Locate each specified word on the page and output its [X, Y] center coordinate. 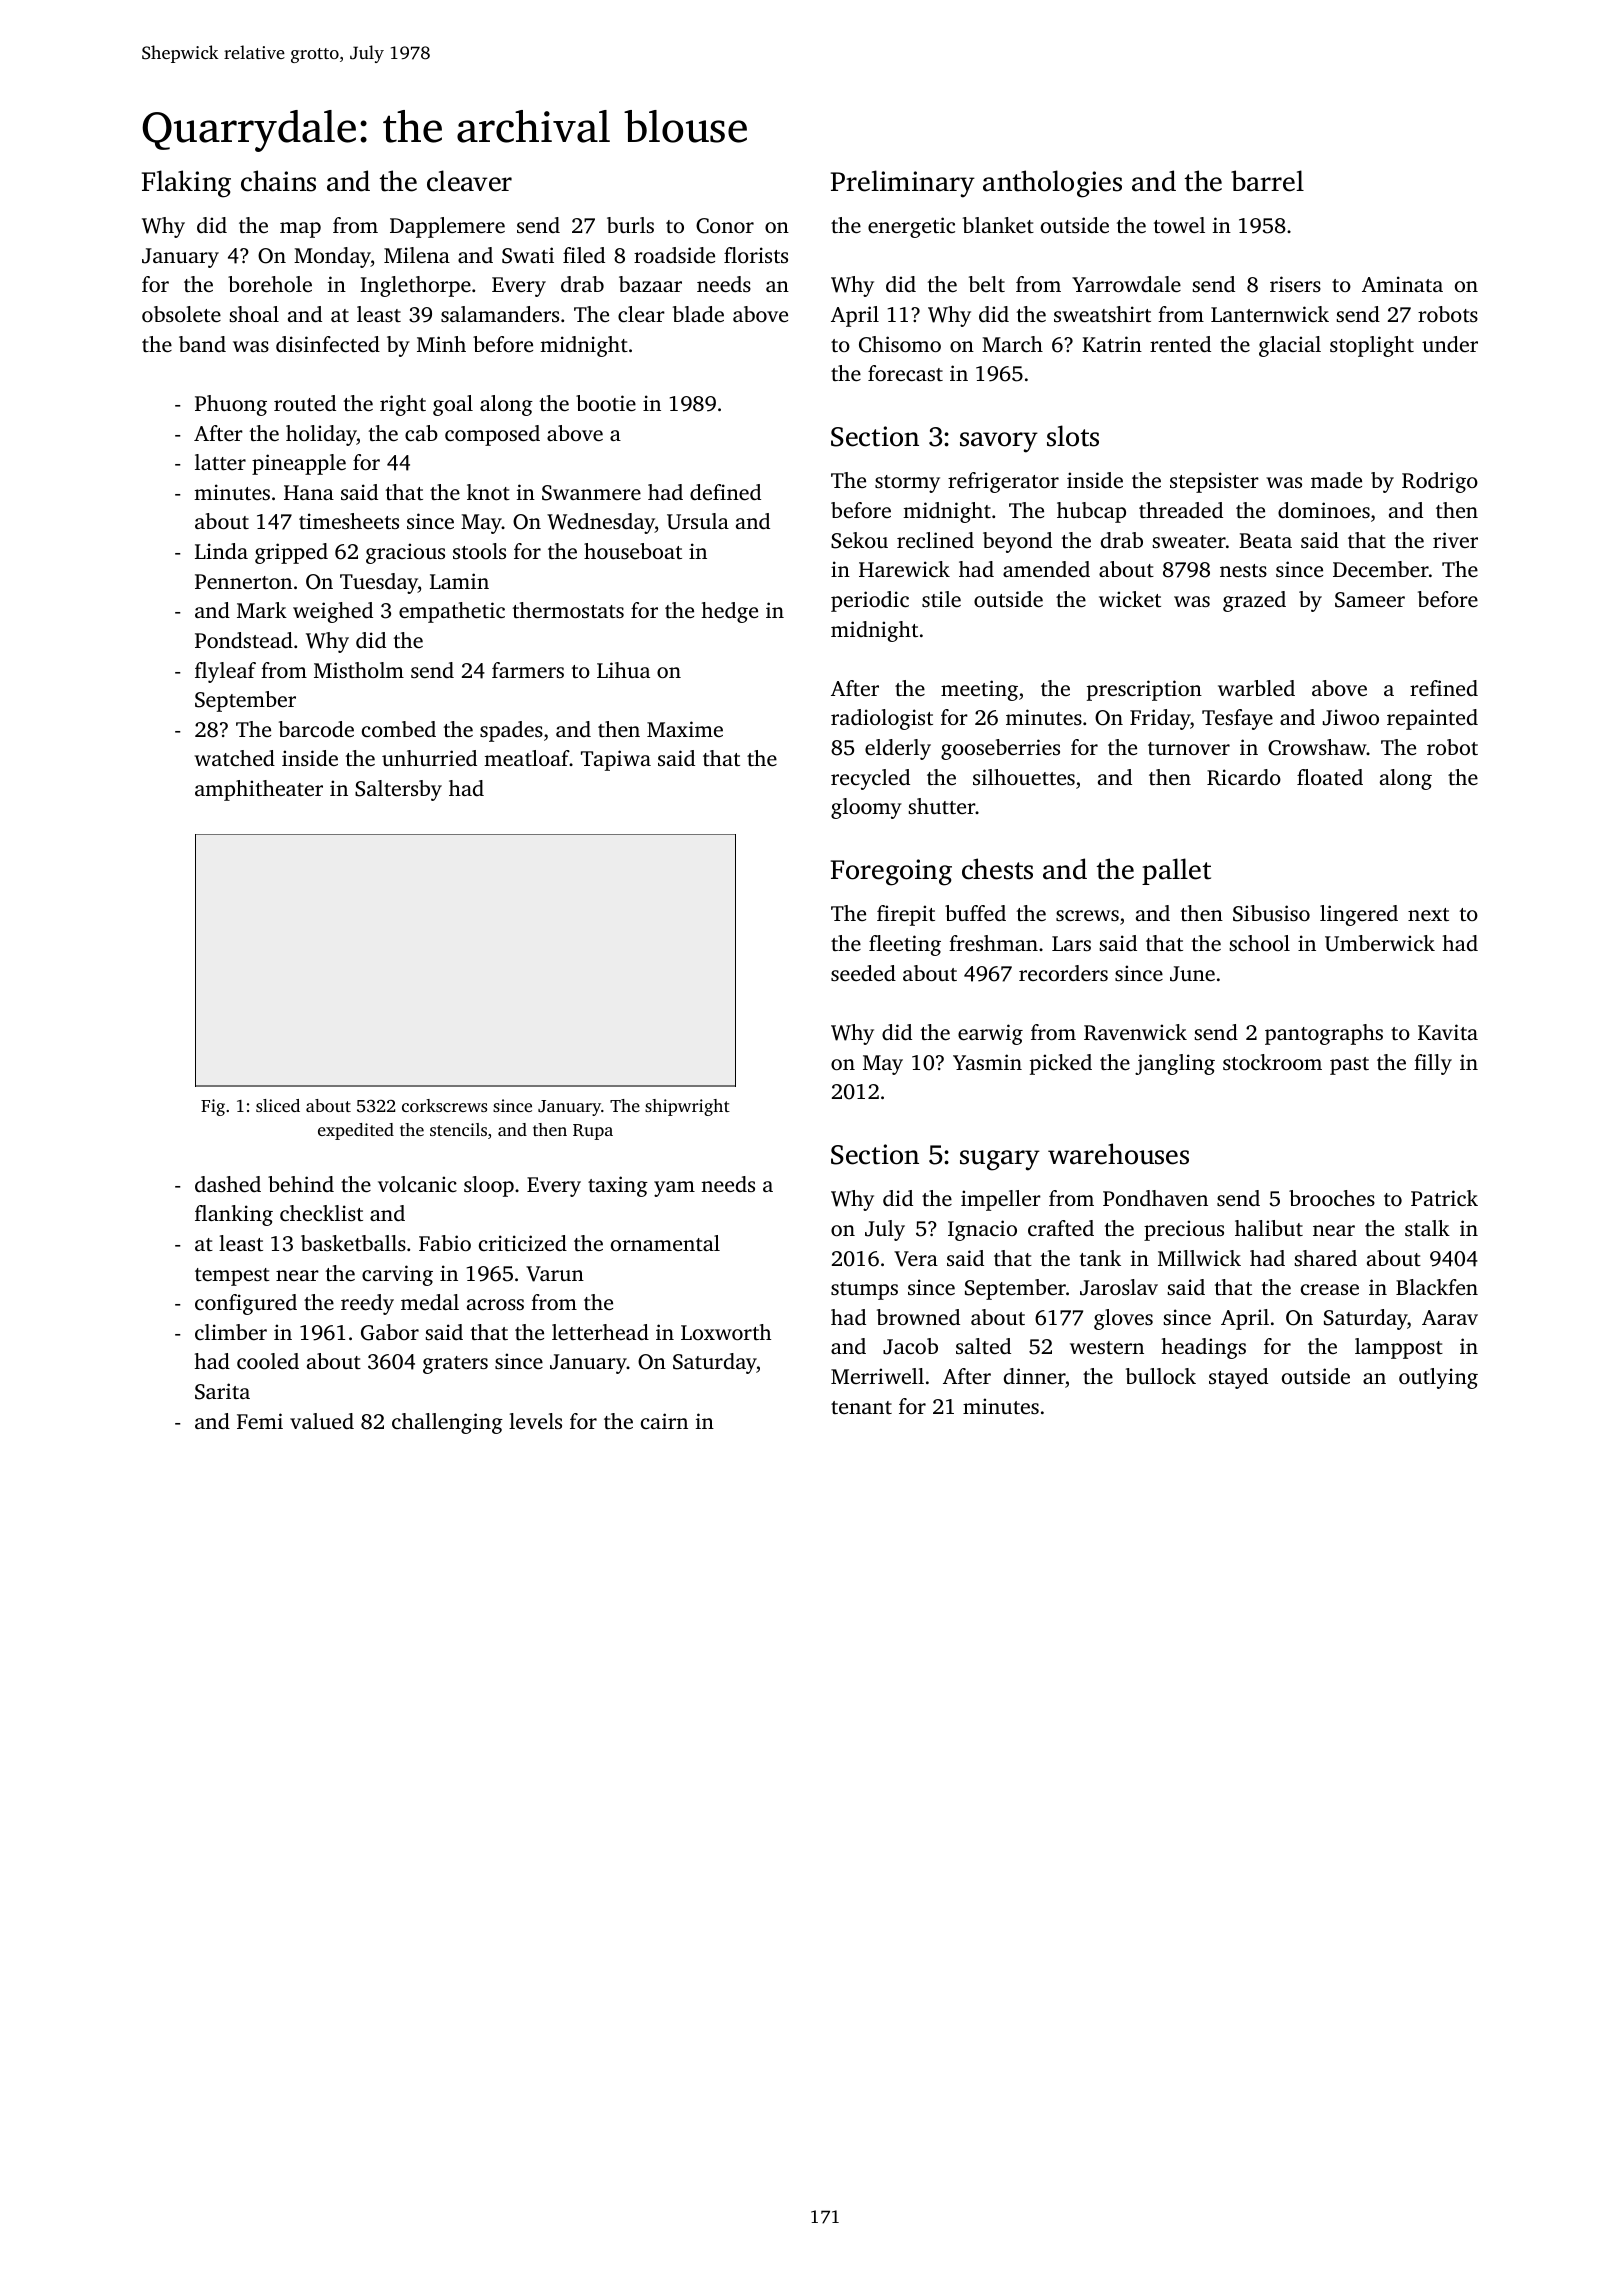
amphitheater [259, 790]
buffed [975, 913]
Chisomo [900, 344]
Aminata [1402, 284]
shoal [254, 314]
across [495, 1304]
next [1428, 914]
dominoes [1324, 510]
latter [220, 462]
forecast [905, 373]
